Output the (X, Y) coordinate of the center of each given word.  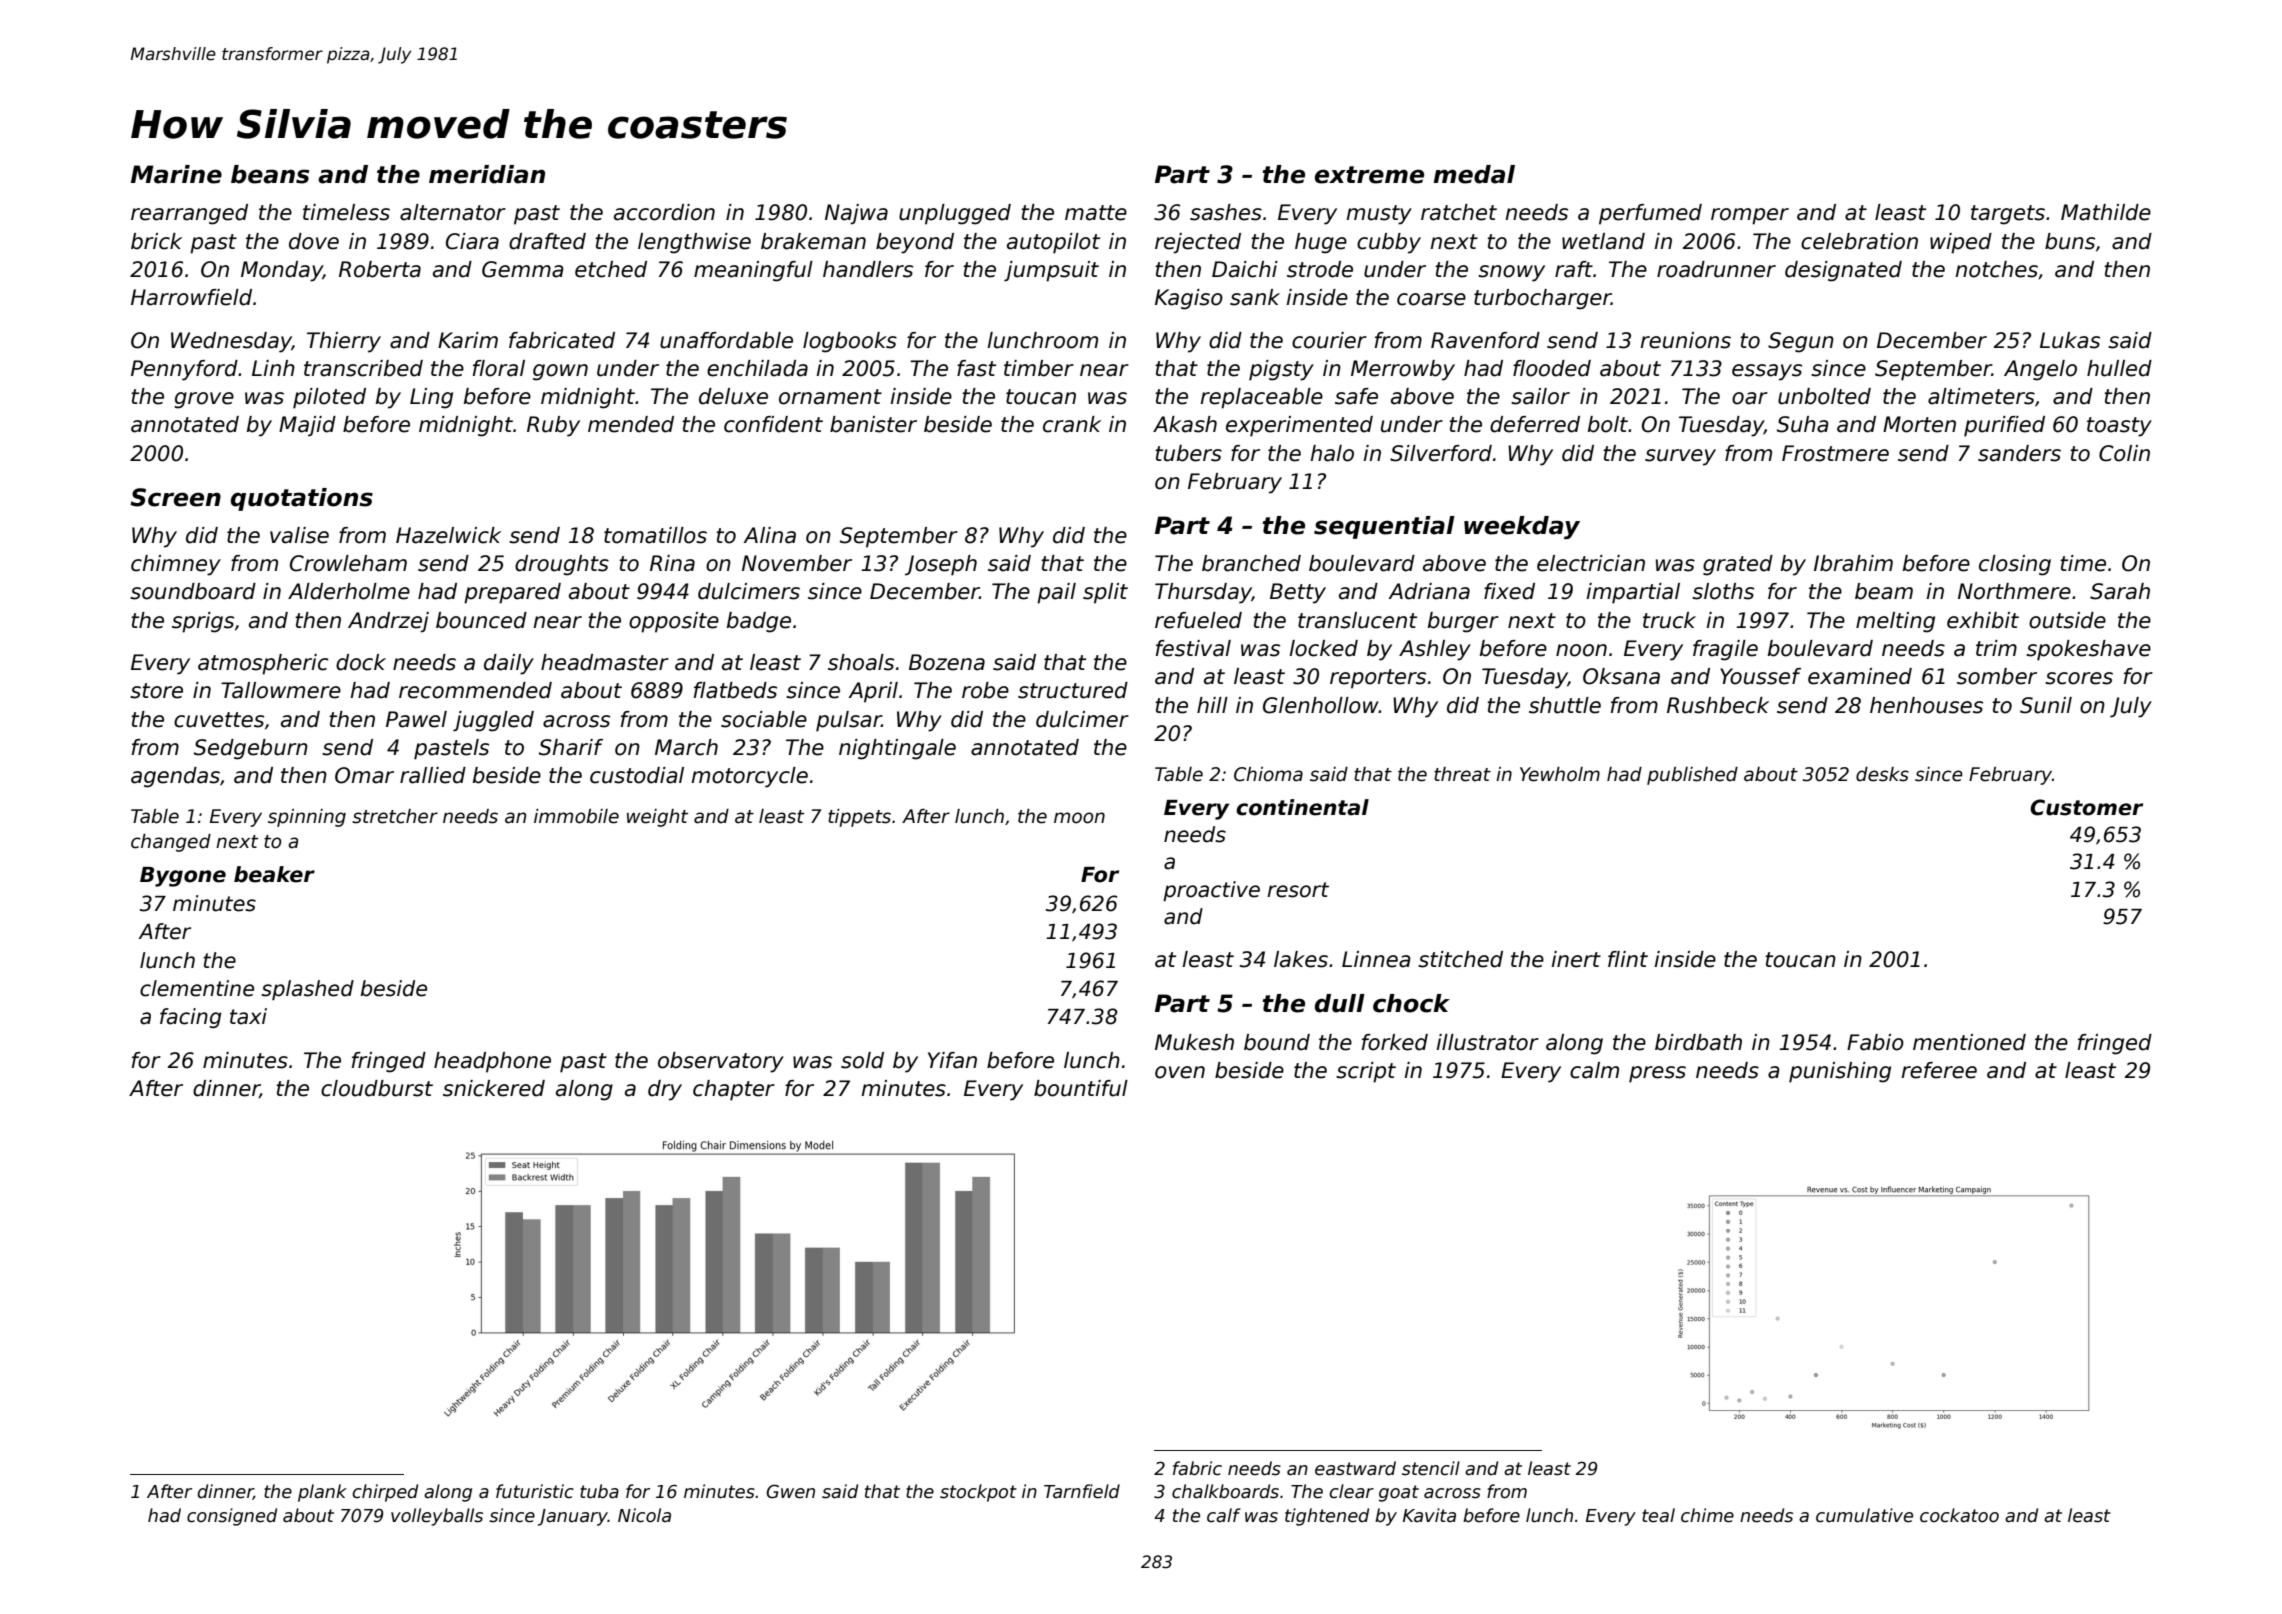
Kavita (1429, 1515)
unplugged (955, 214)
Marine (176, 174)
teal (1658, 1515)
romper (1750, 216)
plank (322, 1493)
